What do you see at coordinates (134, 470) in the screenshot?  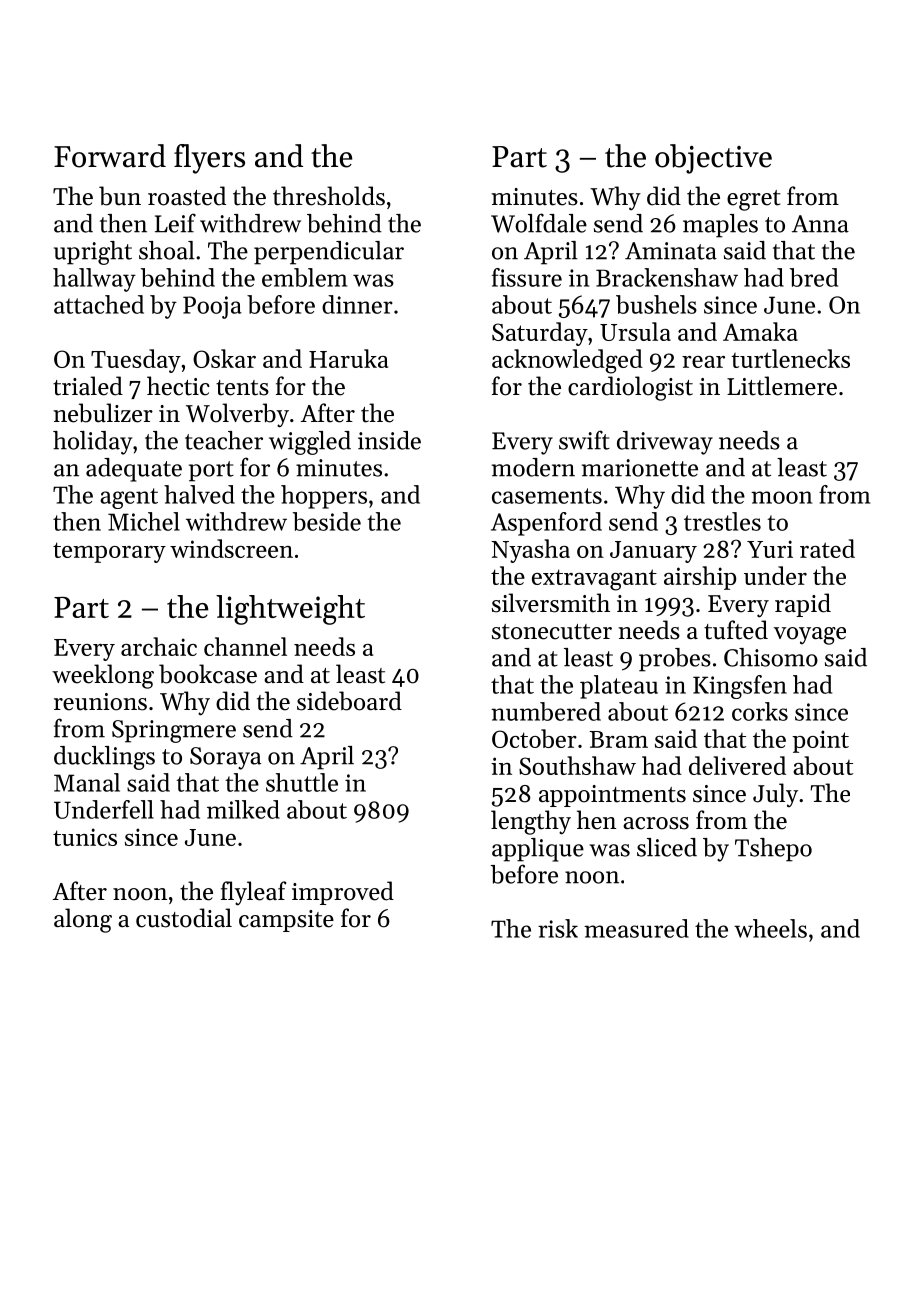 I see `adequate` at bounding box center [134, 470].
